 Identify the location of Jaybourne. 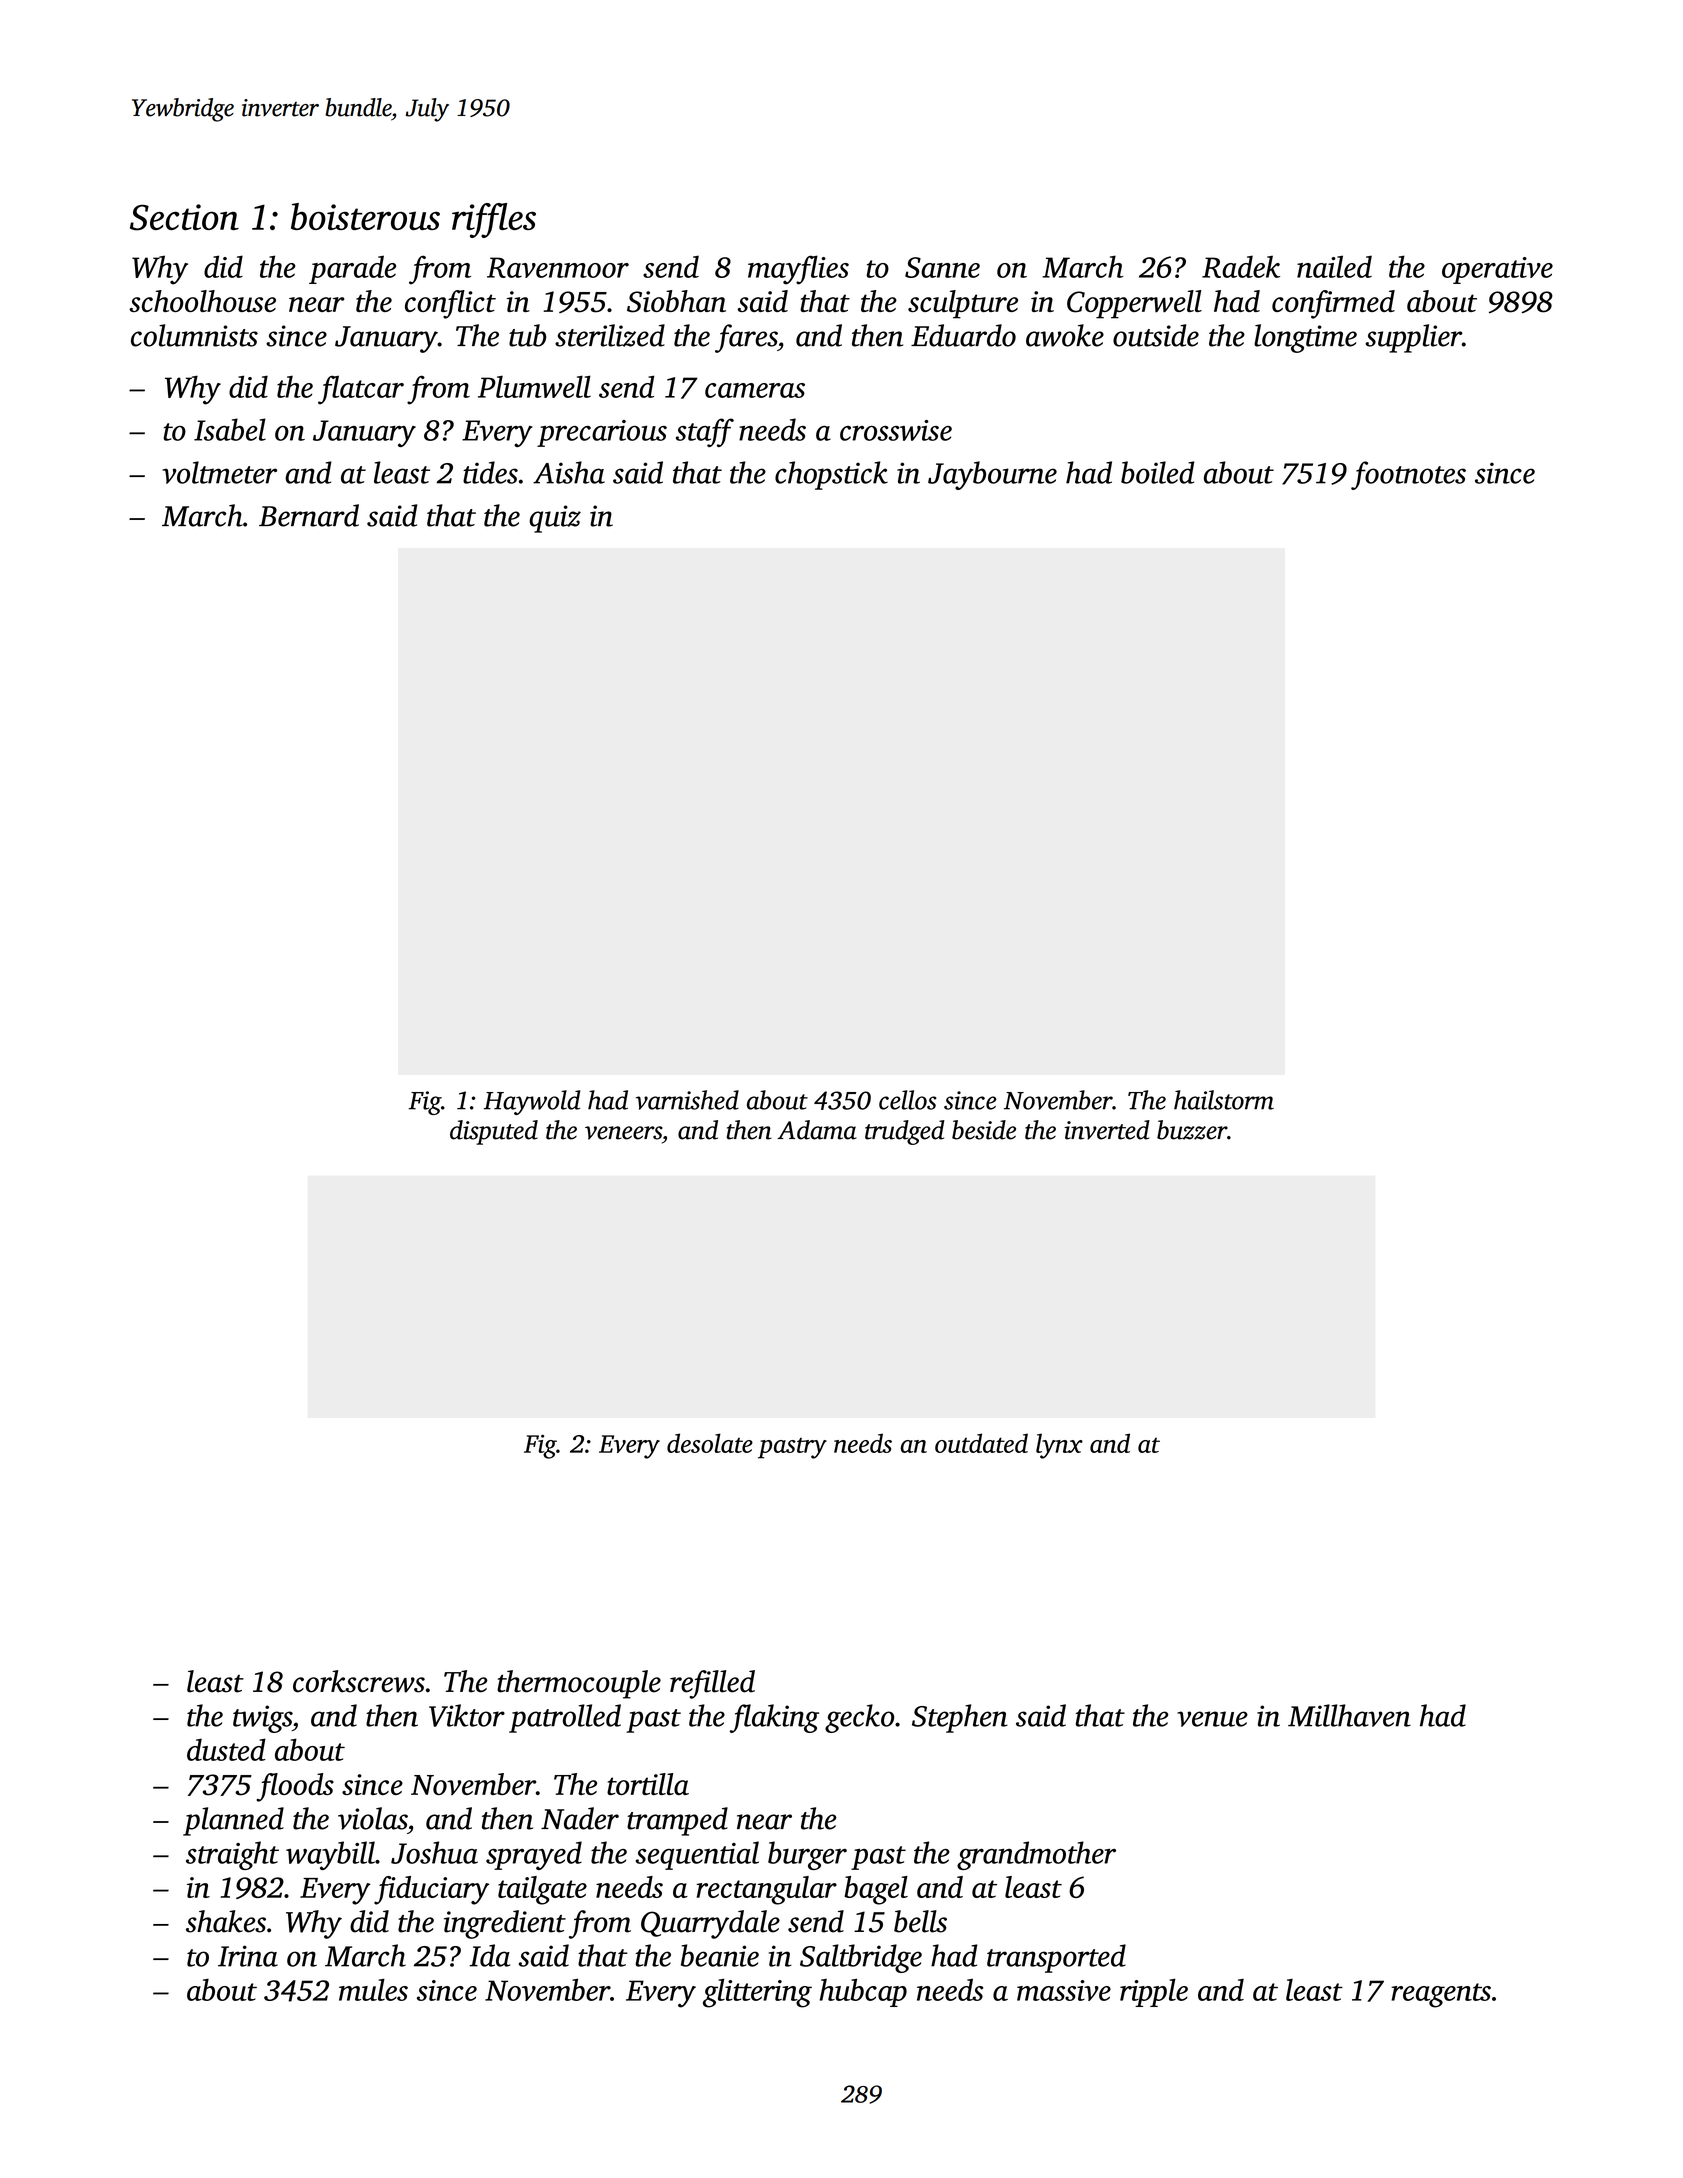
(992, 475).
